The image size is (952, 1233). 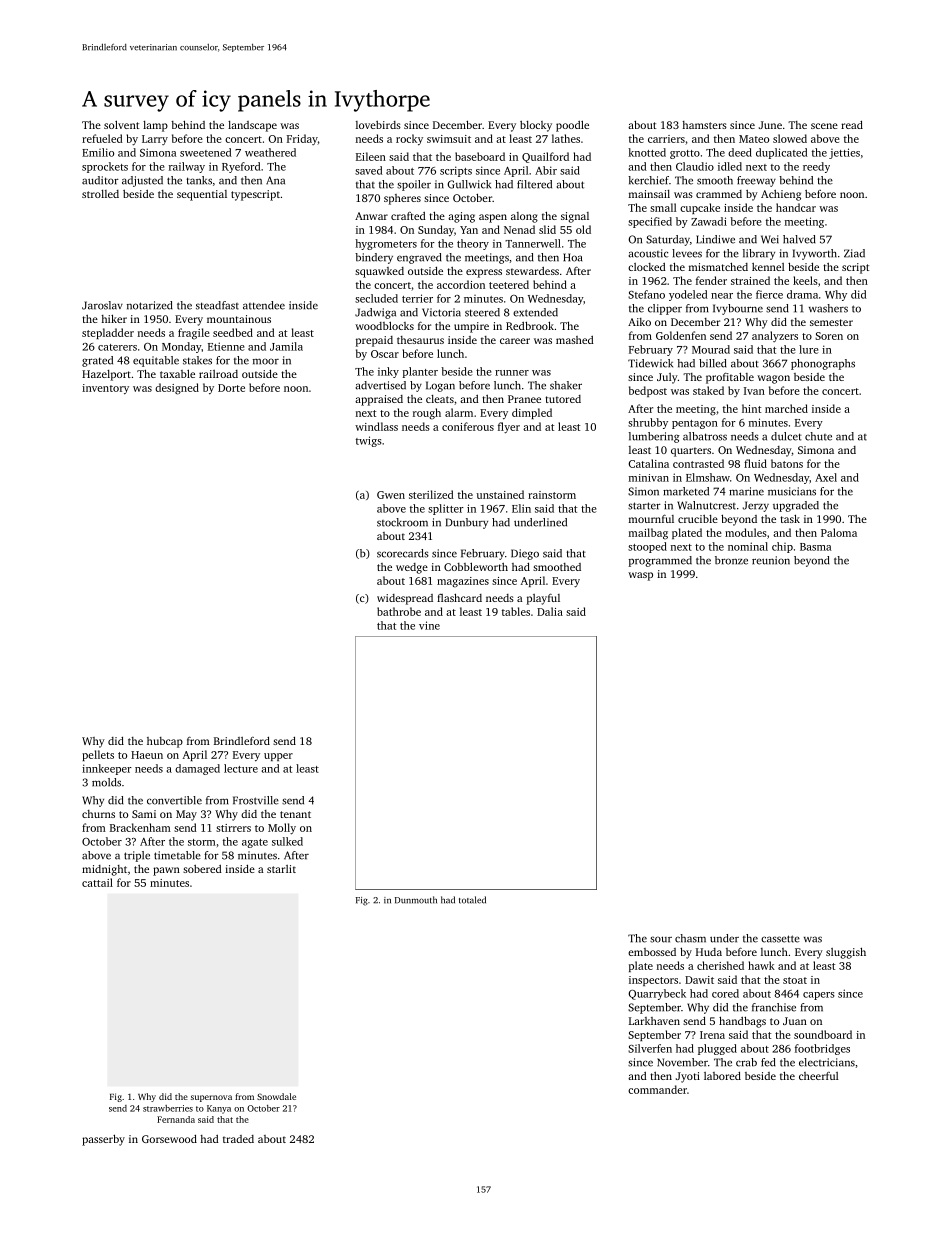 What do you see at coordinates (276, 1096) in the screenshot?
I see `Snowdale` at bounding box center [276, 1096].
